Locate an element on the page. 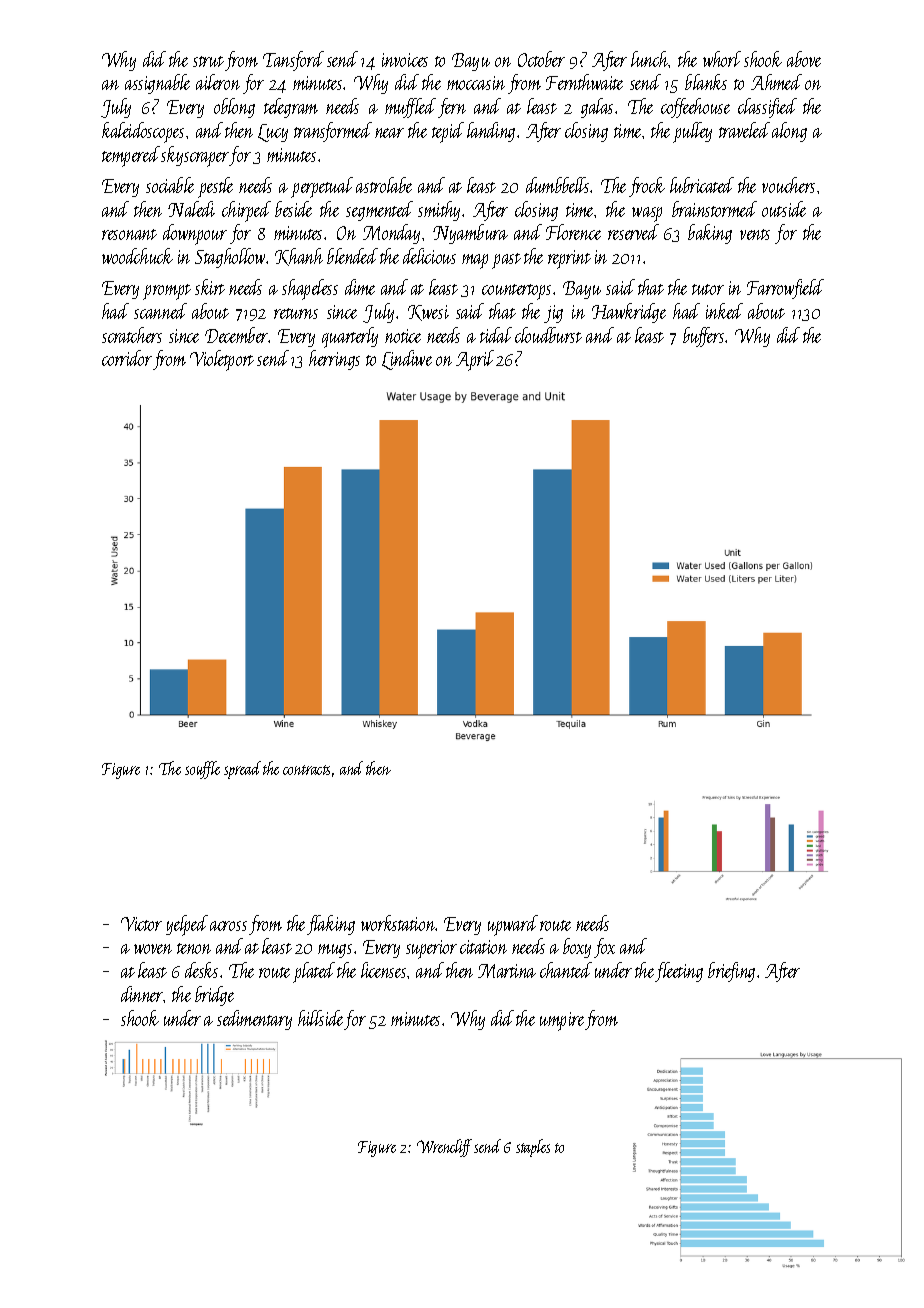 Image resolution: width=924 pixels, height=1308 pixels. bridge is located at coordinates (214, 996).
